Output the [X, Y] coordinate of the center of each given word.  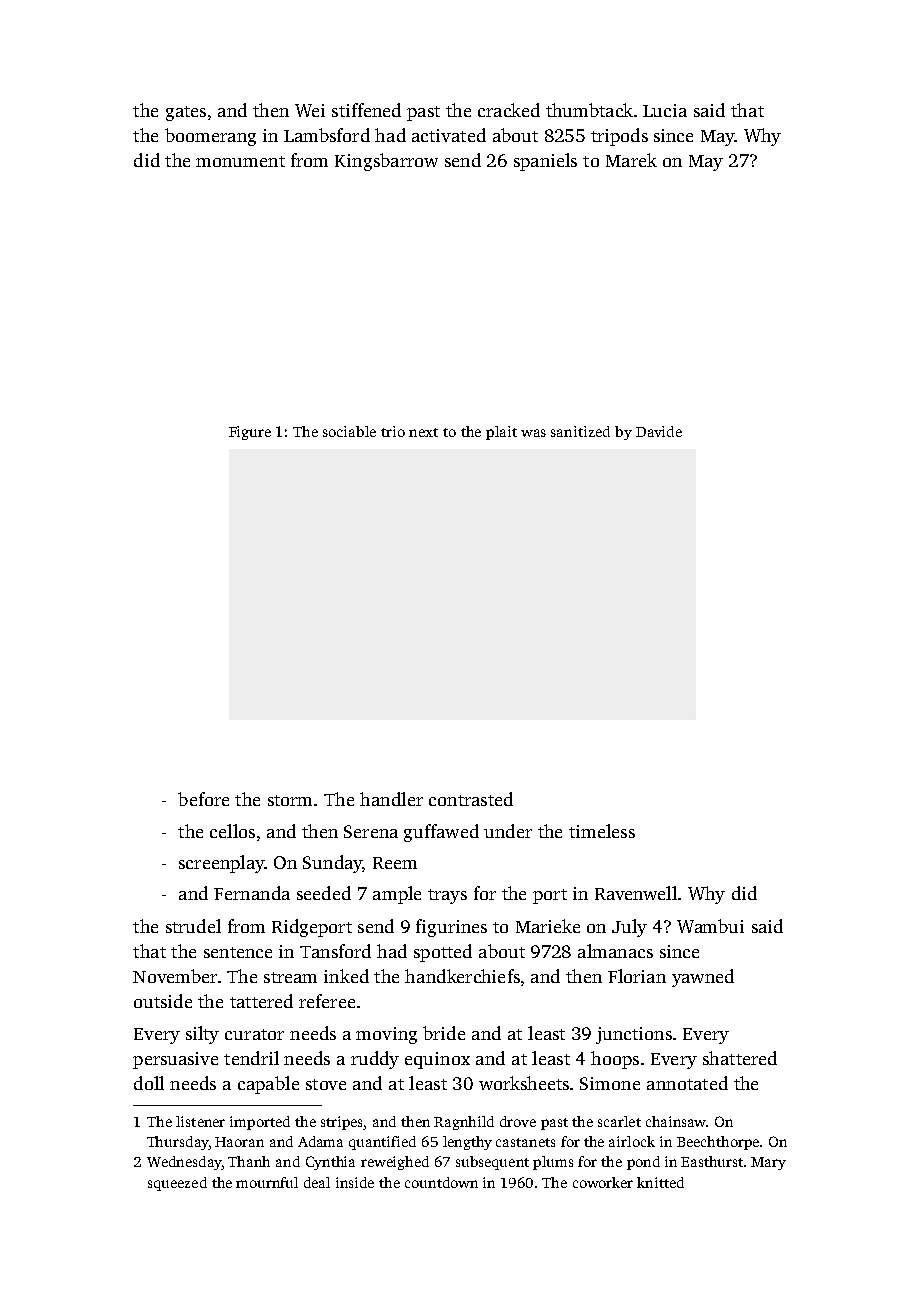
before [203, 799]
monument [240, 161]
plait [501, 433]
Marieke [548, 926]
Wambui [710, 926]
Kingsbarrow [386, 162]
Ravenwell [636, 893]
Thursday [177, 1143]
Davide [659, 431]
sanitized [580, 431]
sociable [349, 431]
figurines [451, 928]
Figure [250, 433]
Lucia [665, 110]
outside [163, 1001]
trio [393, 431]
